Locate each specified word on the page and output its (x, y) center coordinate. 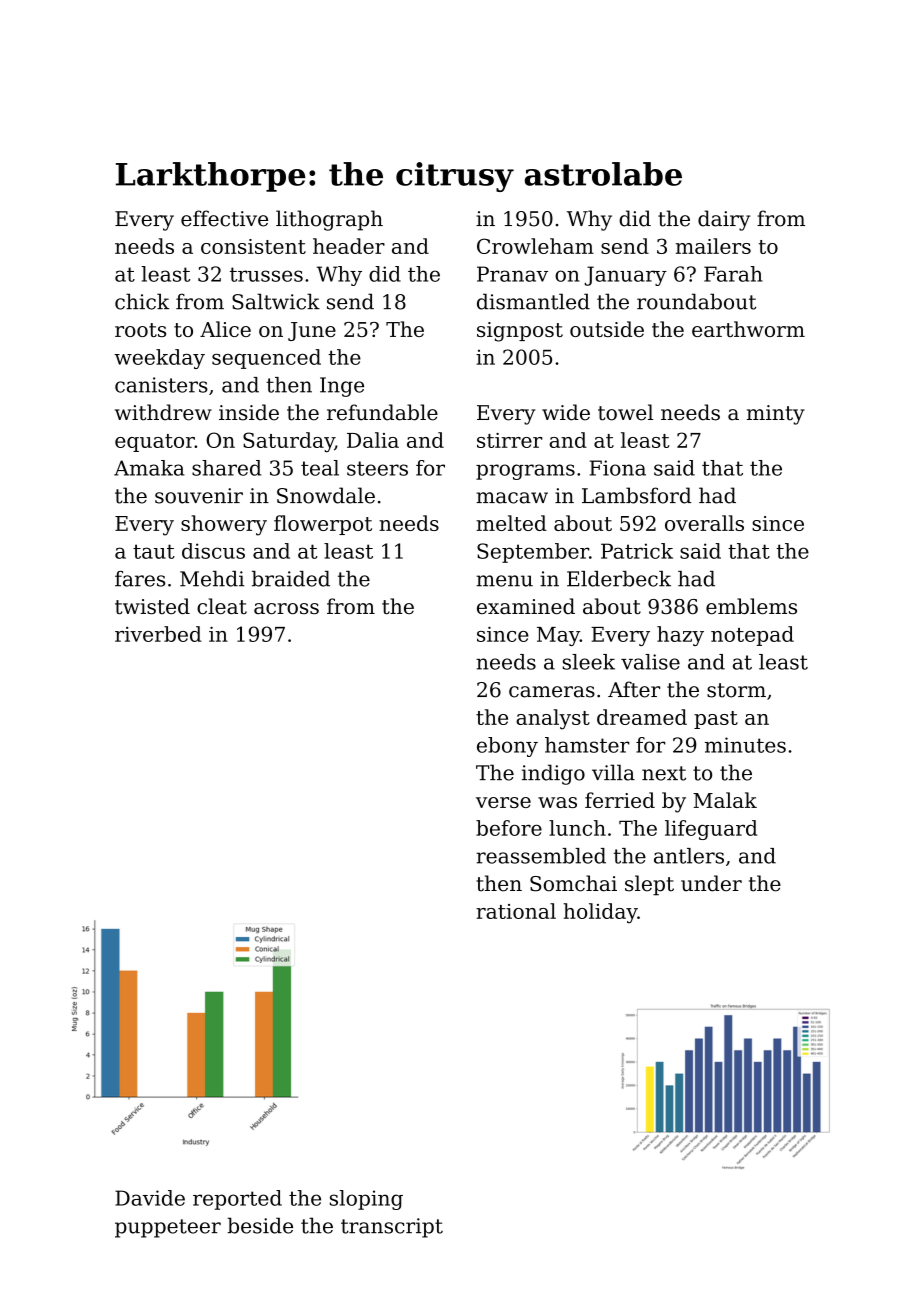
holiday (600, 913)
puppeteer (168, 1228)
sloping (366, 1200)
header (349, 246)
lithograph (329, 220)
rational (516, 911)
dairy (724, 220)
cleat (222, 606)
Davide (150, 1198)
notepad (752, 636)
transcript (392, 1228)
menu (504, 581)
